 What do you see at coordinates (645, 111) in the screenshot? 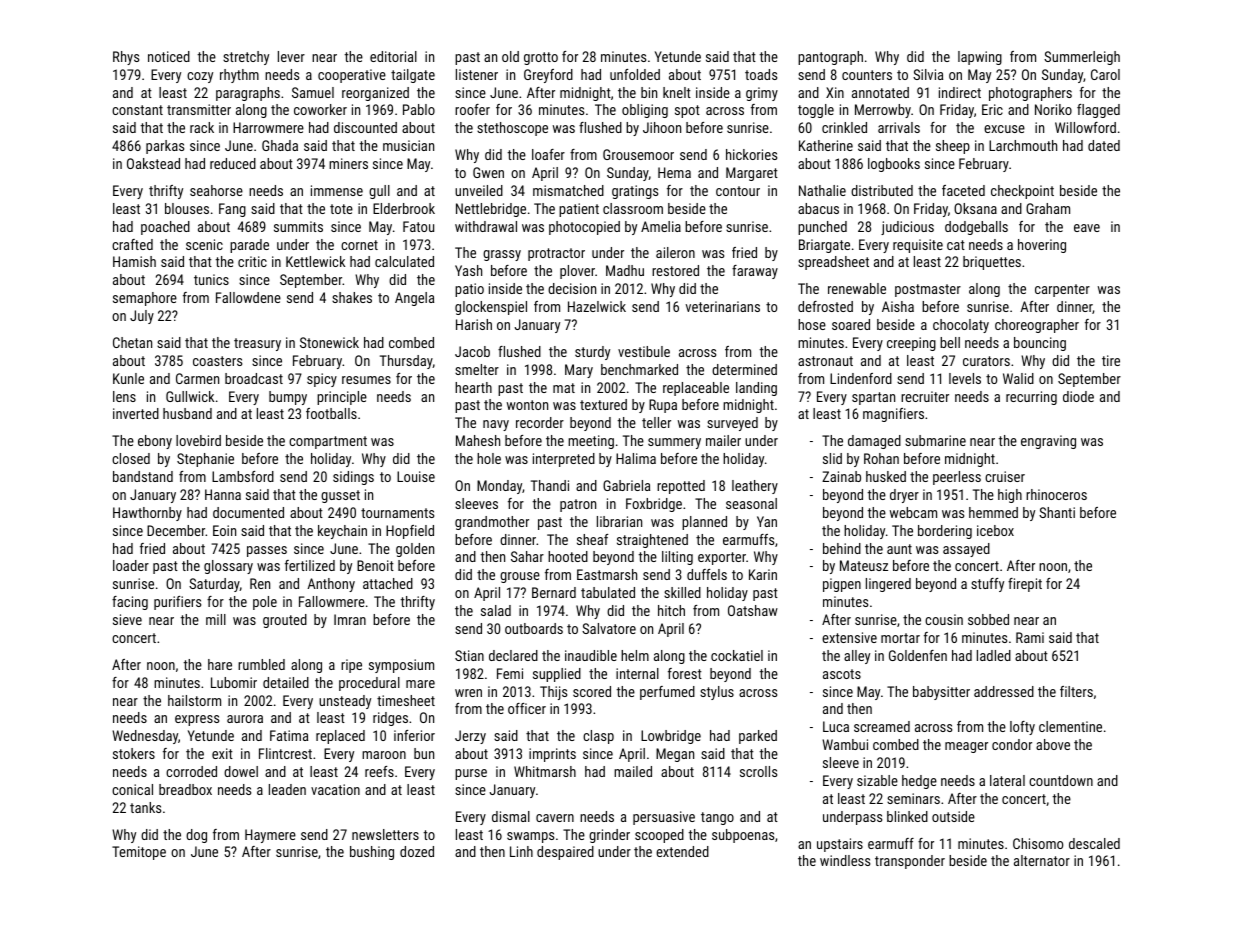
I see `obliging` at bounding box center [645, 111].
